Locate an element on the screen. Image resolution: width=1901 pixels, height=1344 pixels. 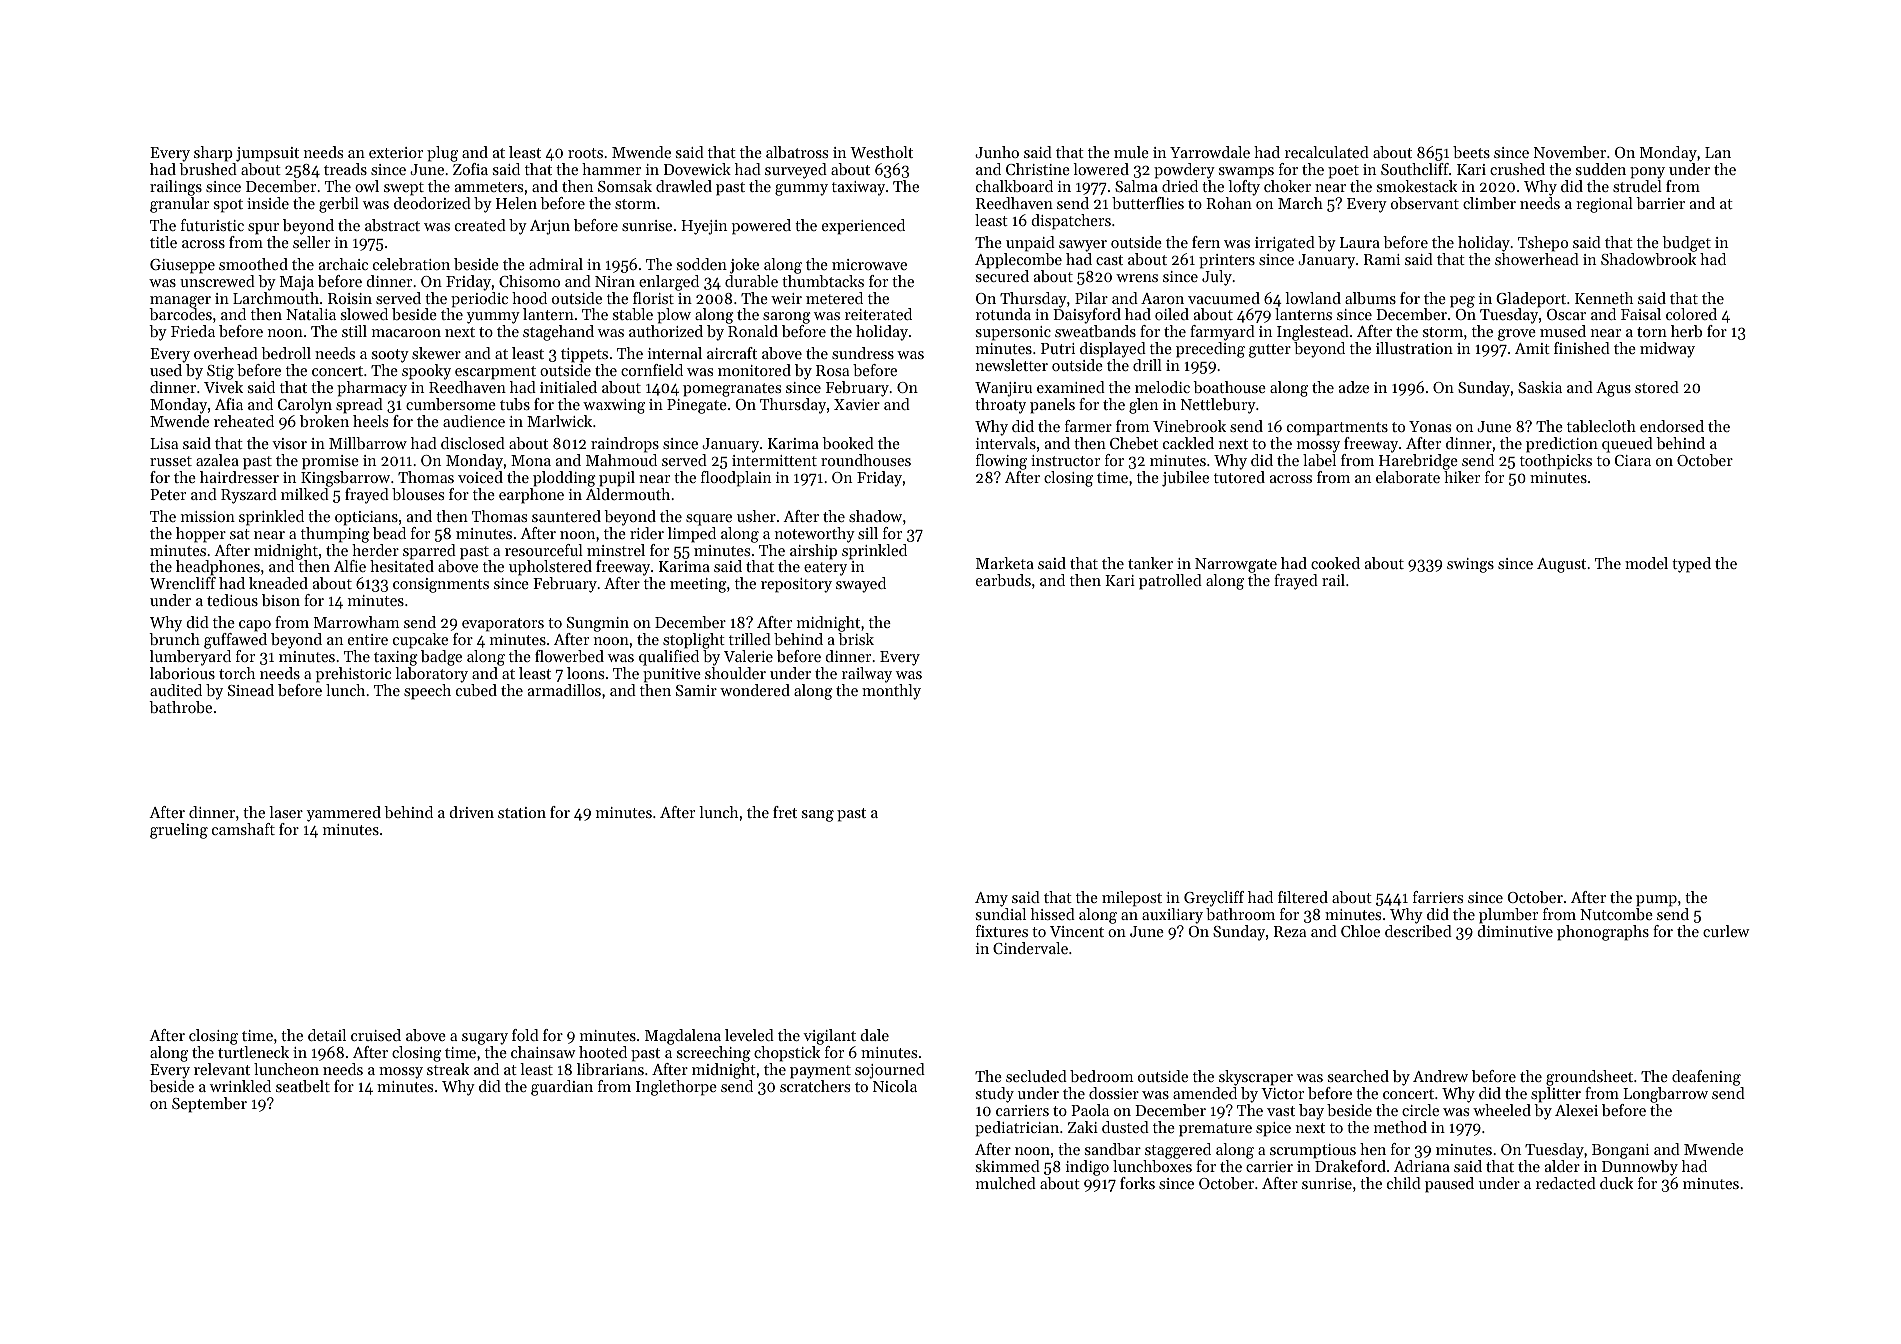
exterior is located at coordinates (396, 152).
